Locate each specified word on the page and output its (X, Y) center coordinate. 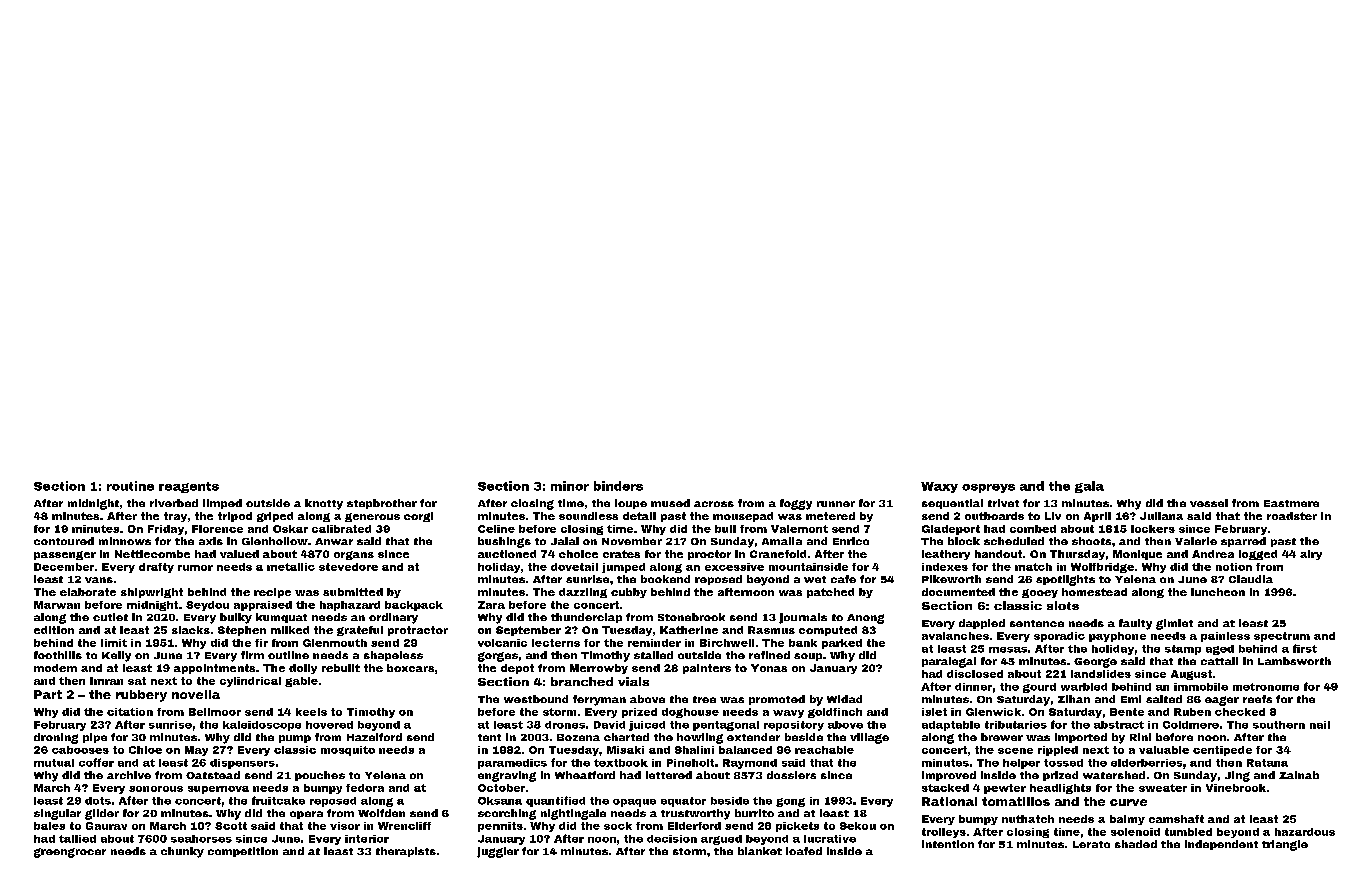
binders (618, 486)
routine (130, 486)
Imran (106, 681)
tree (704, 699)
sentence (1037, 623)
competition (243, 852)
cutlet (110, 617)
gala (1089, 487)
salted (1164, 699)
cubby (629, 593)
